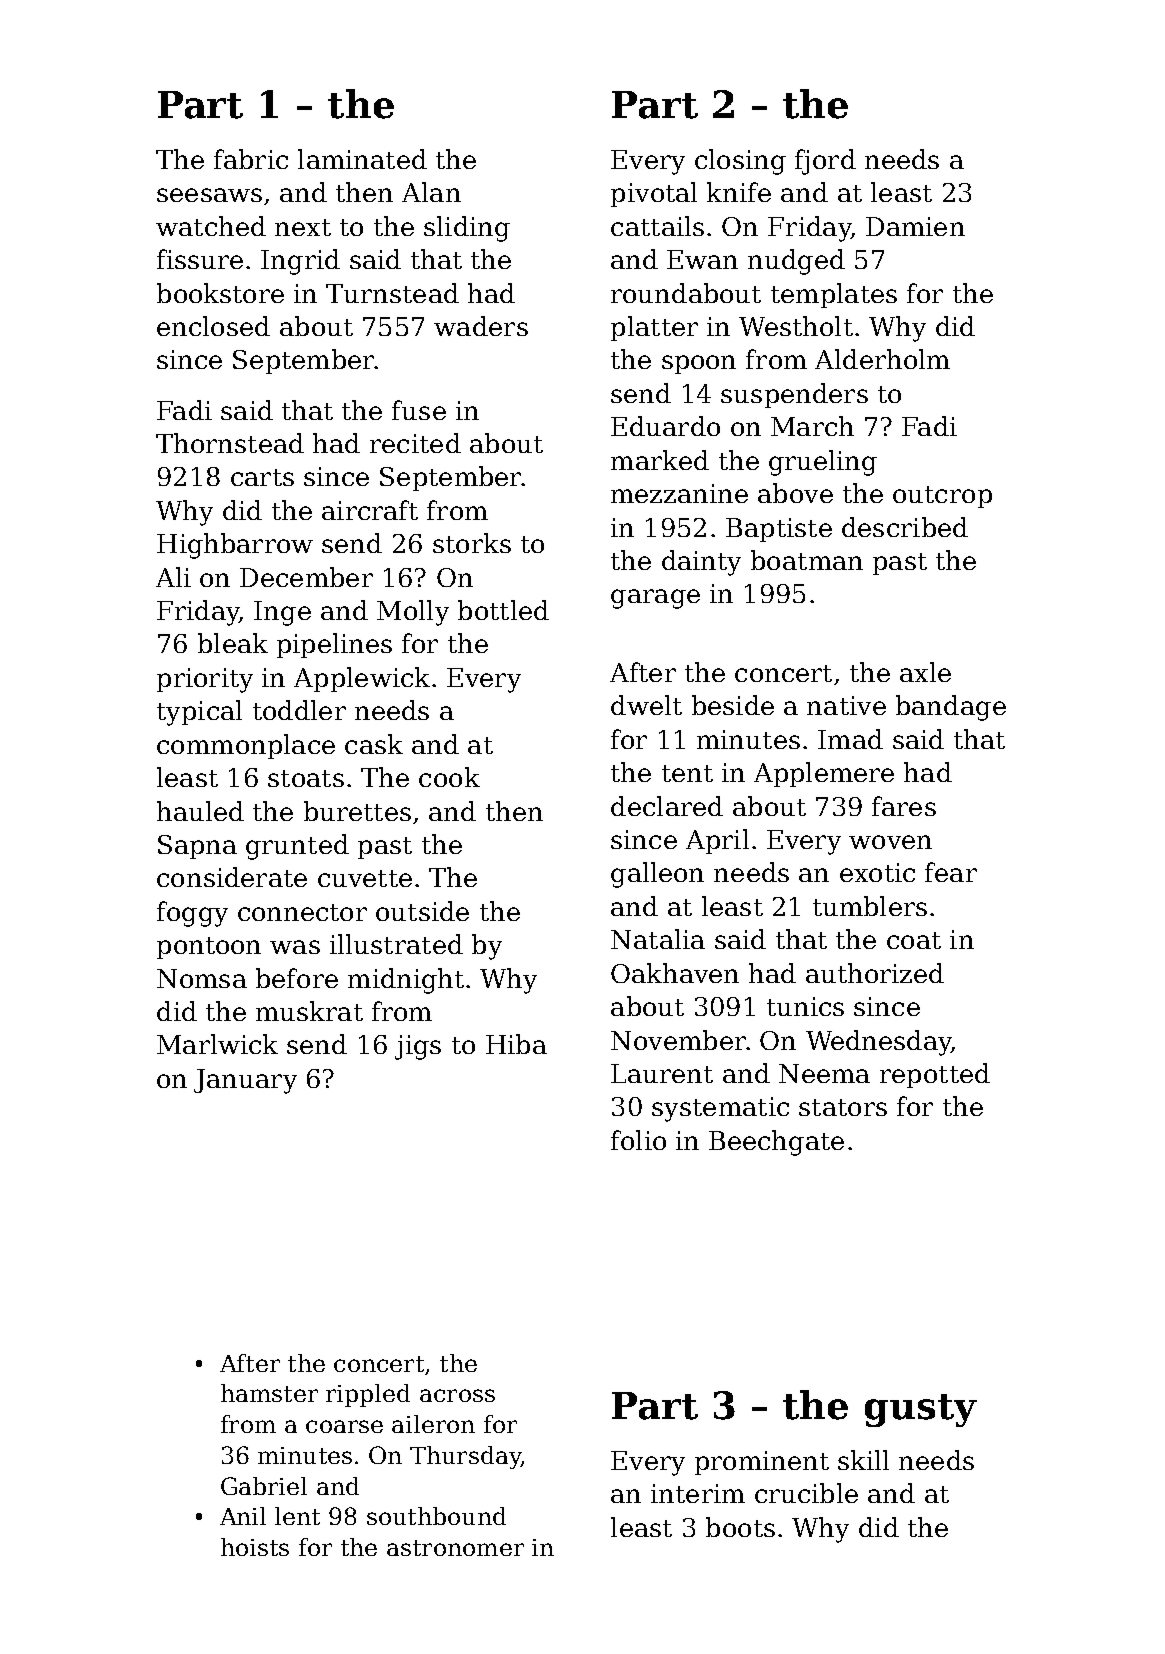 This screenshot has width=1165, height=1654. What do you see at coordinates (251, 159) in the screenshot?
I see `fabric` at bounding box center [251, 159].
